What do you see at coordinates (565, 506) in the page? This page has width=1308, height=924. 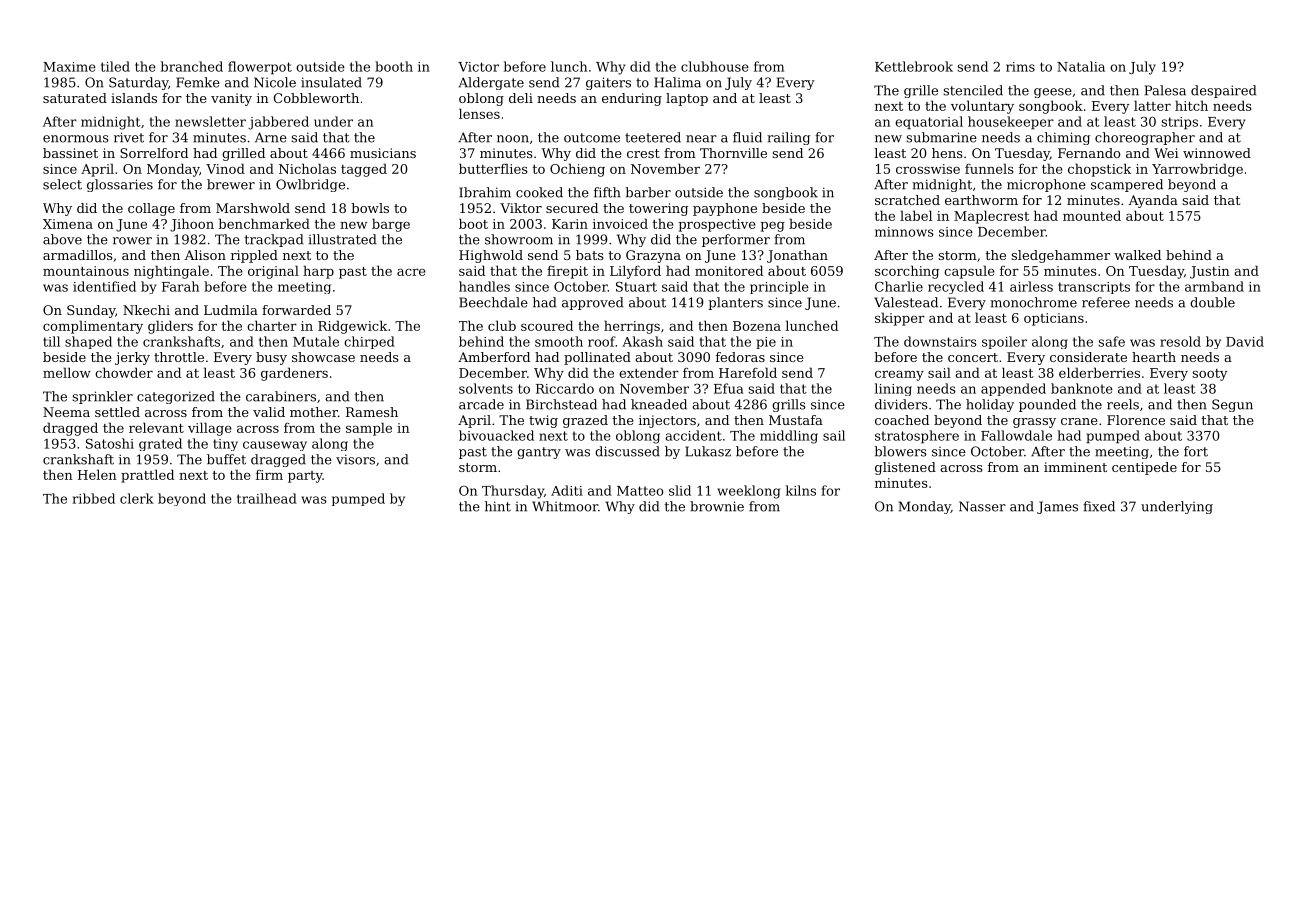 I see `Whitmoor` at bounding box center [565, 506].
